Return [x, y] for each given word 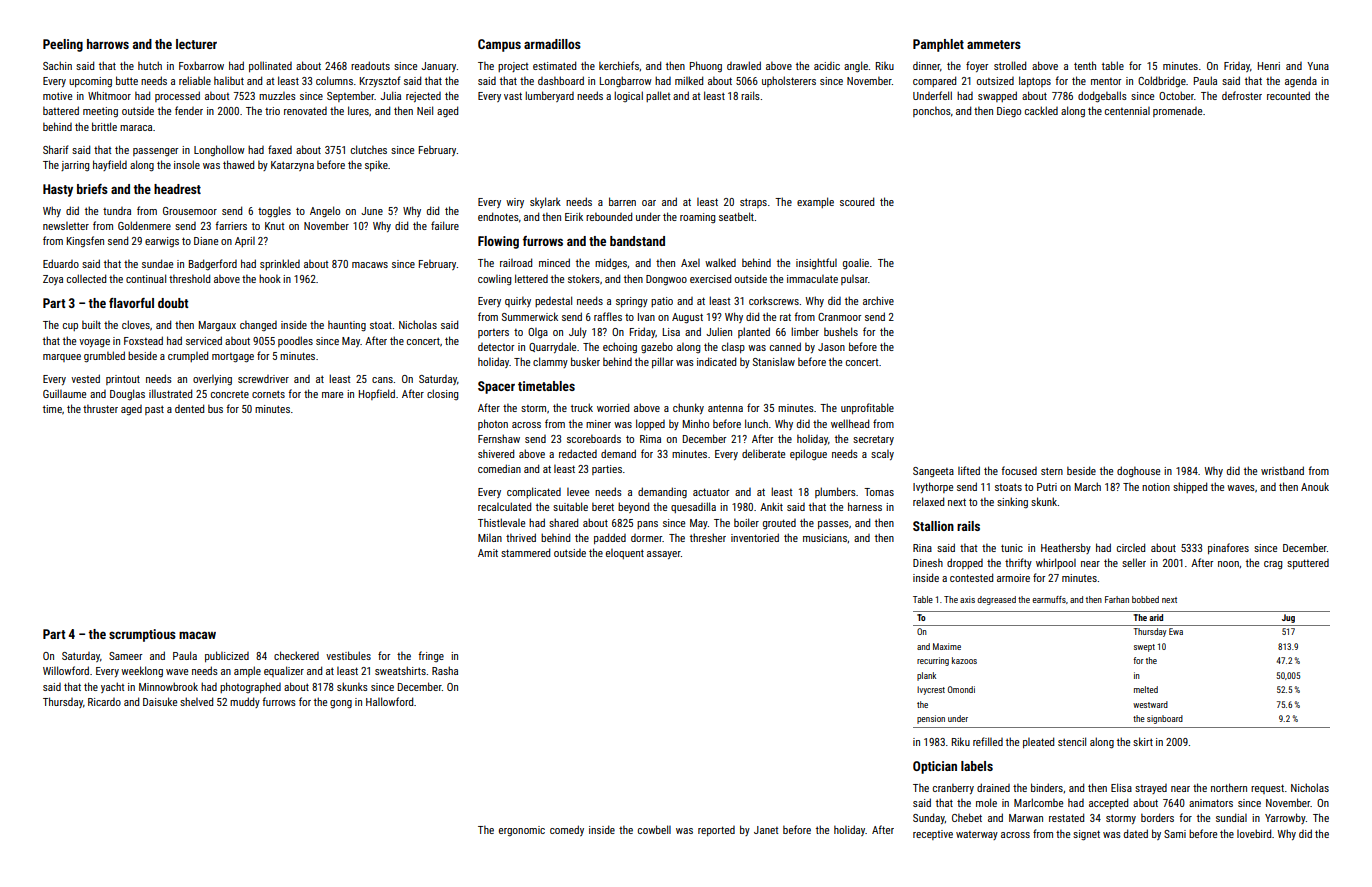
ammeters [994, 44]
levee [578, 492]
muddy [245, 702]
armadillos [552, 44]
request [1267, 789]
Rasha [445, 670]
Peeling [63, 45]
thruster [100, 408]
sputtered [1308, 564]
